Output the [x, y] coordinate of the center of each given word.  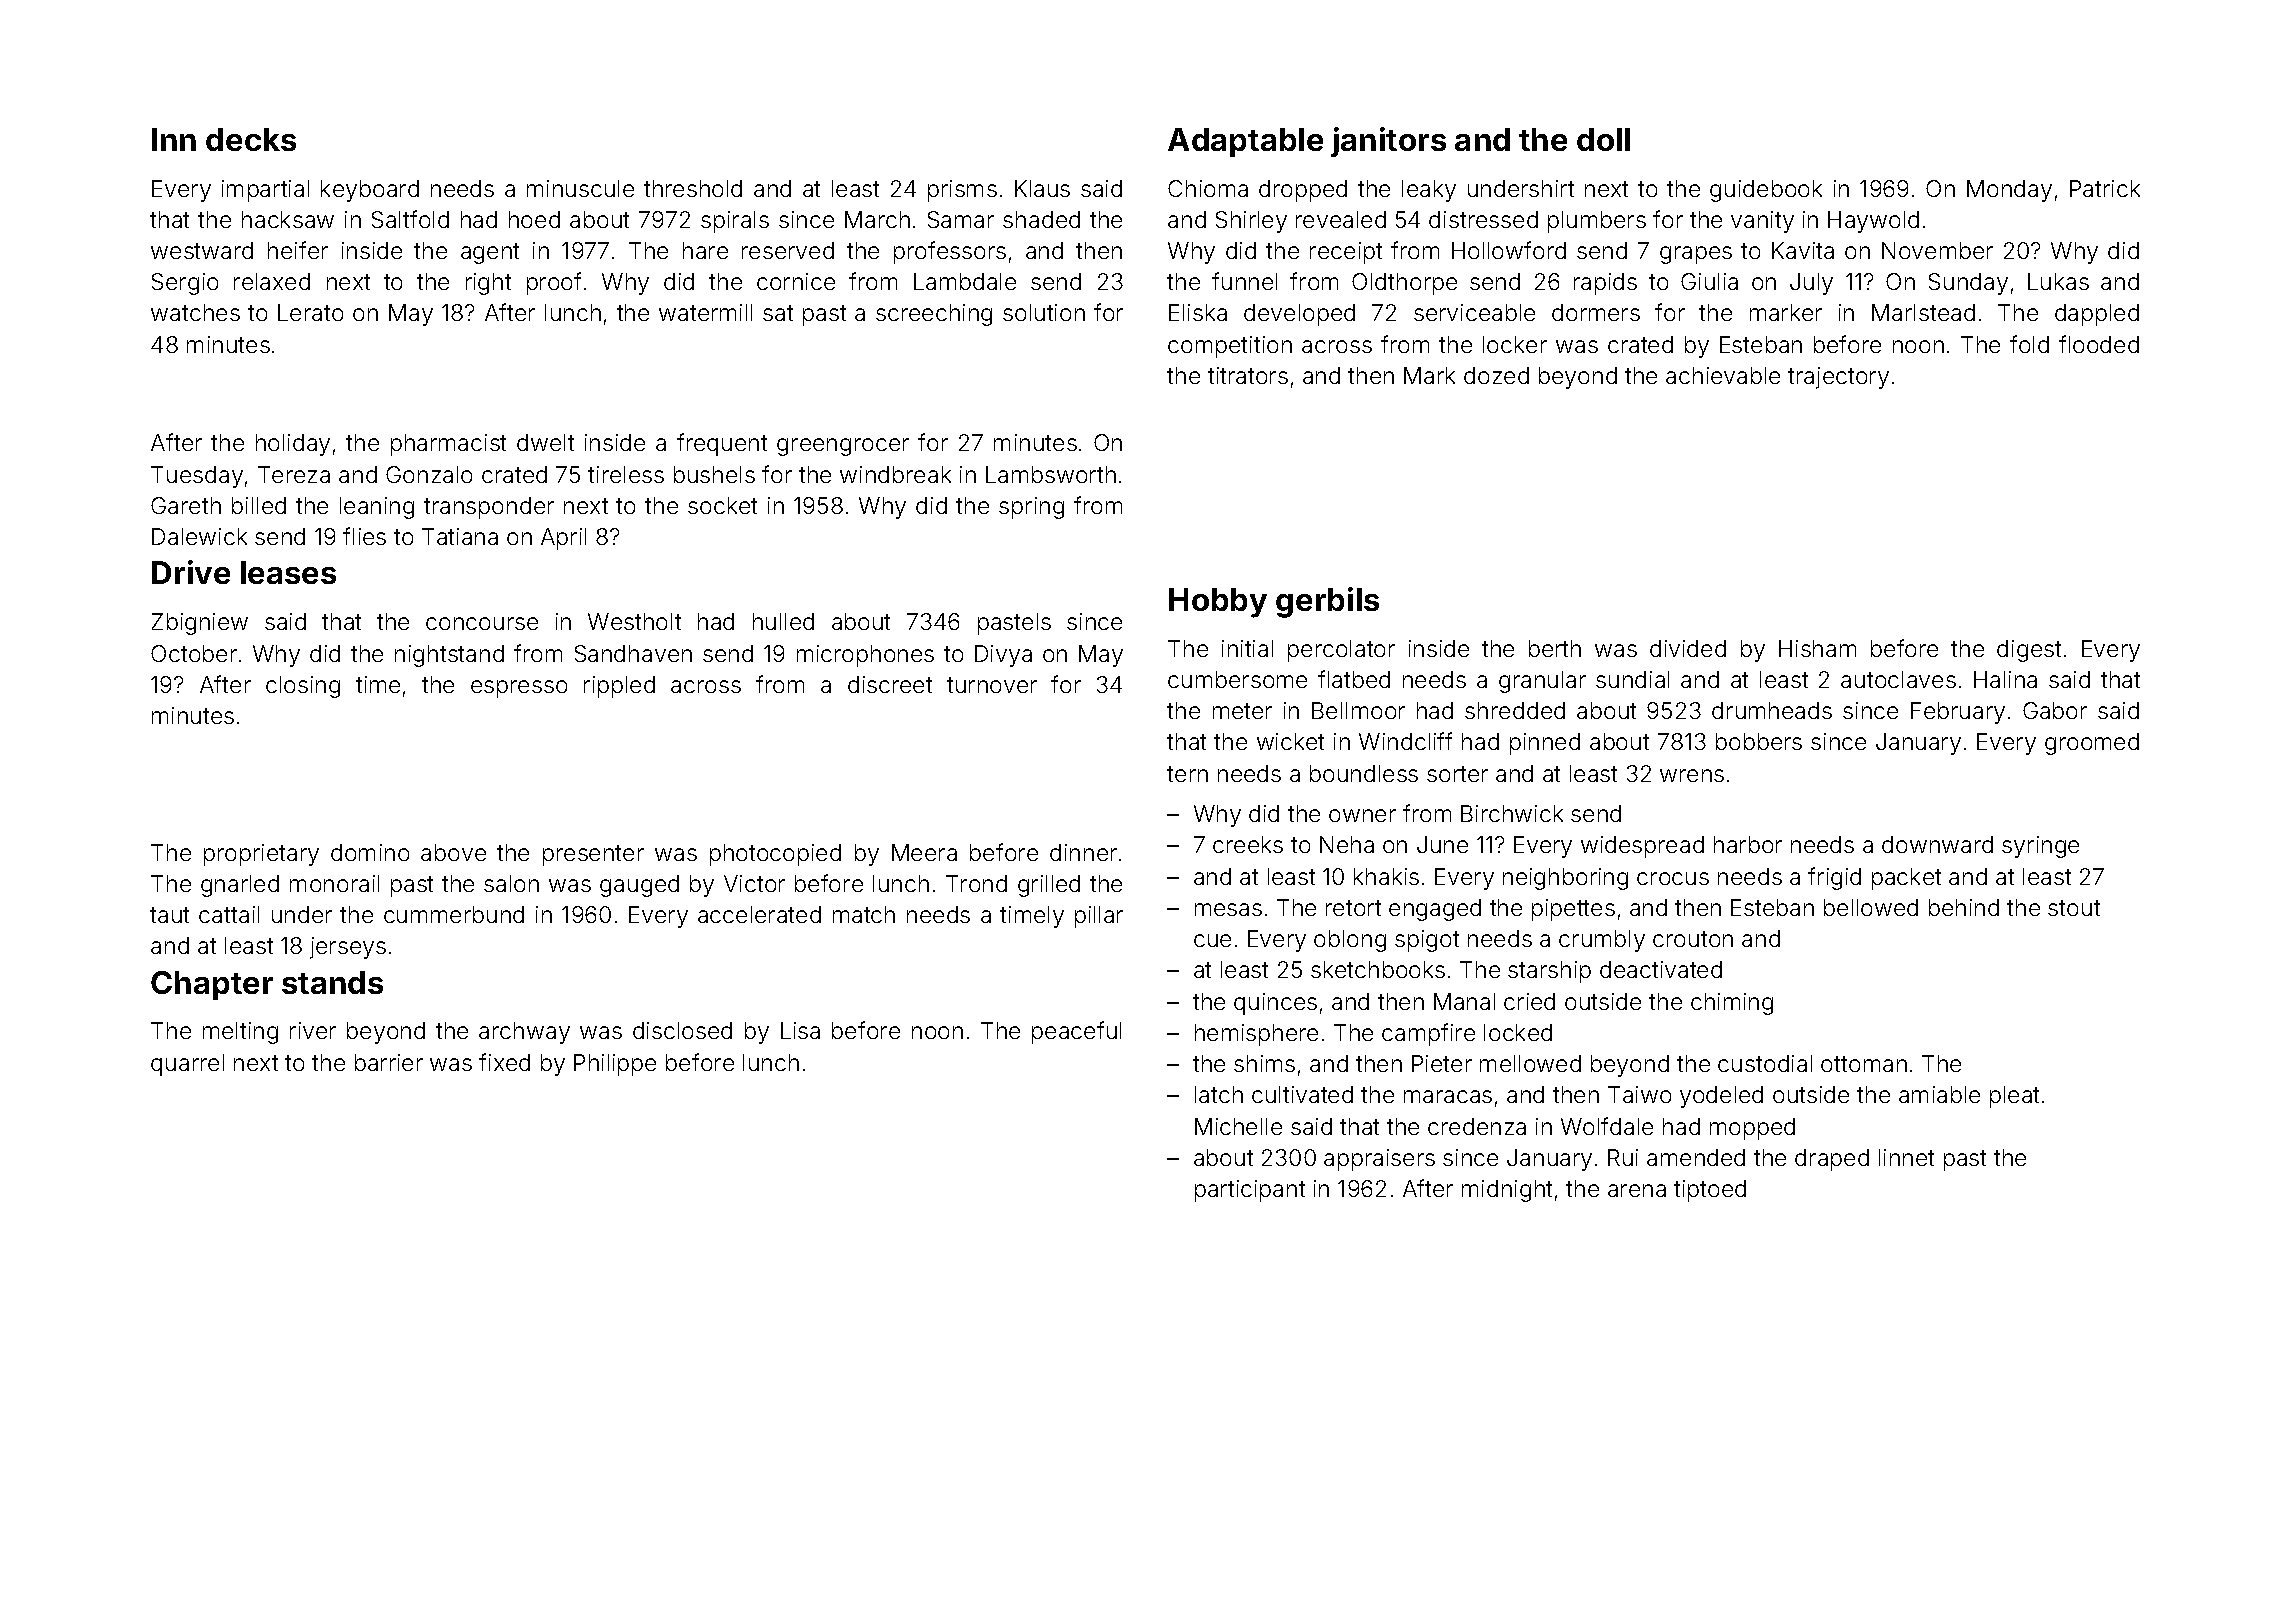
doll [1603, 139]
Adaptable [1245, 142]
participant [1250, 1191]
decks [251, 139]
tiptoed [1710, 1191]
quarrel [187, 1065]
